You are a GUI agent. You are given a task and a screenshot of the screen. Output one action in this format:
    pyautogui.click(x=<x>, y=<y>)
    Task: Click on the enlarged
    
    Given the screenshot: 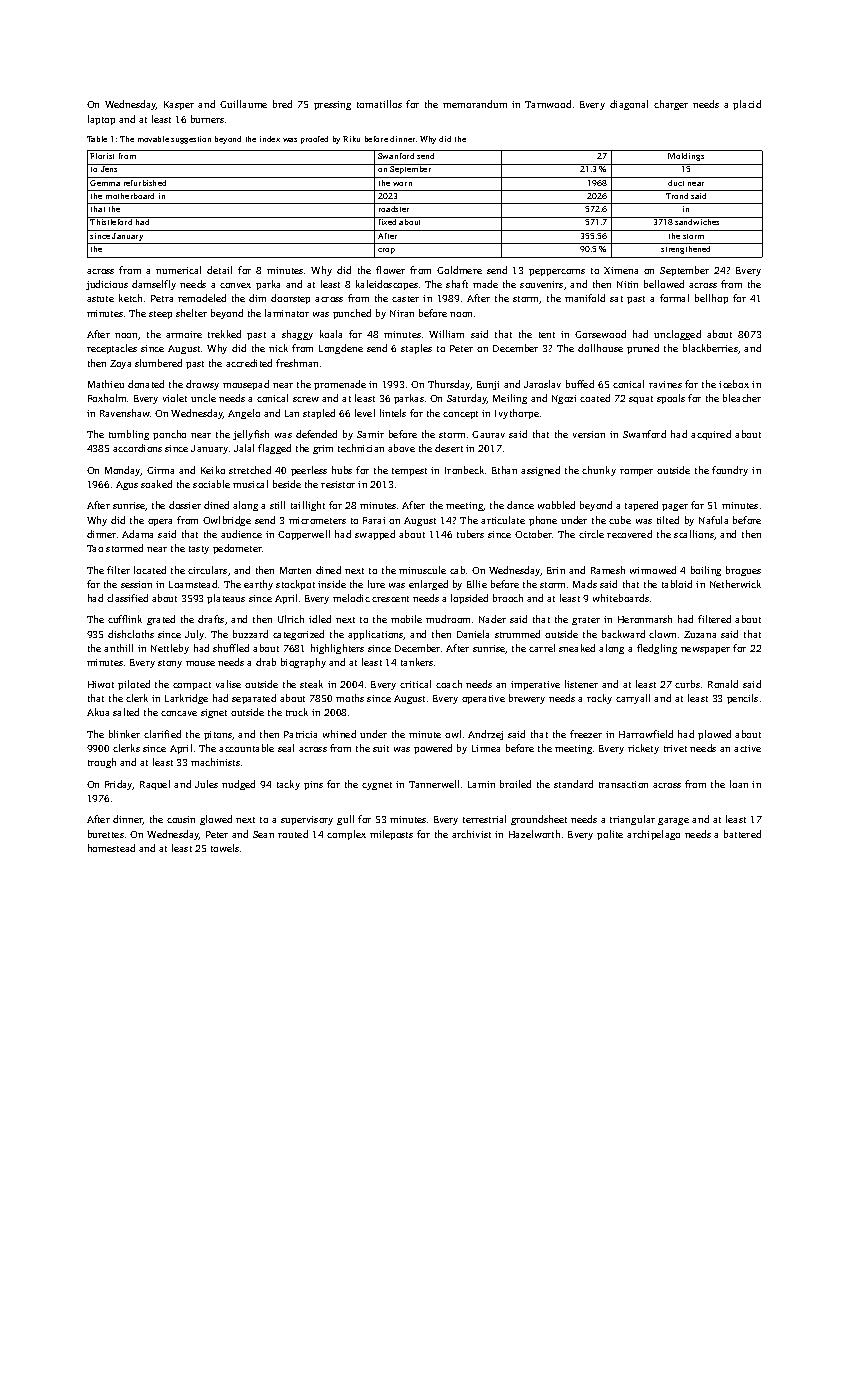 What is the action you would take?
    pyautogui.click(x=428, y=585)
